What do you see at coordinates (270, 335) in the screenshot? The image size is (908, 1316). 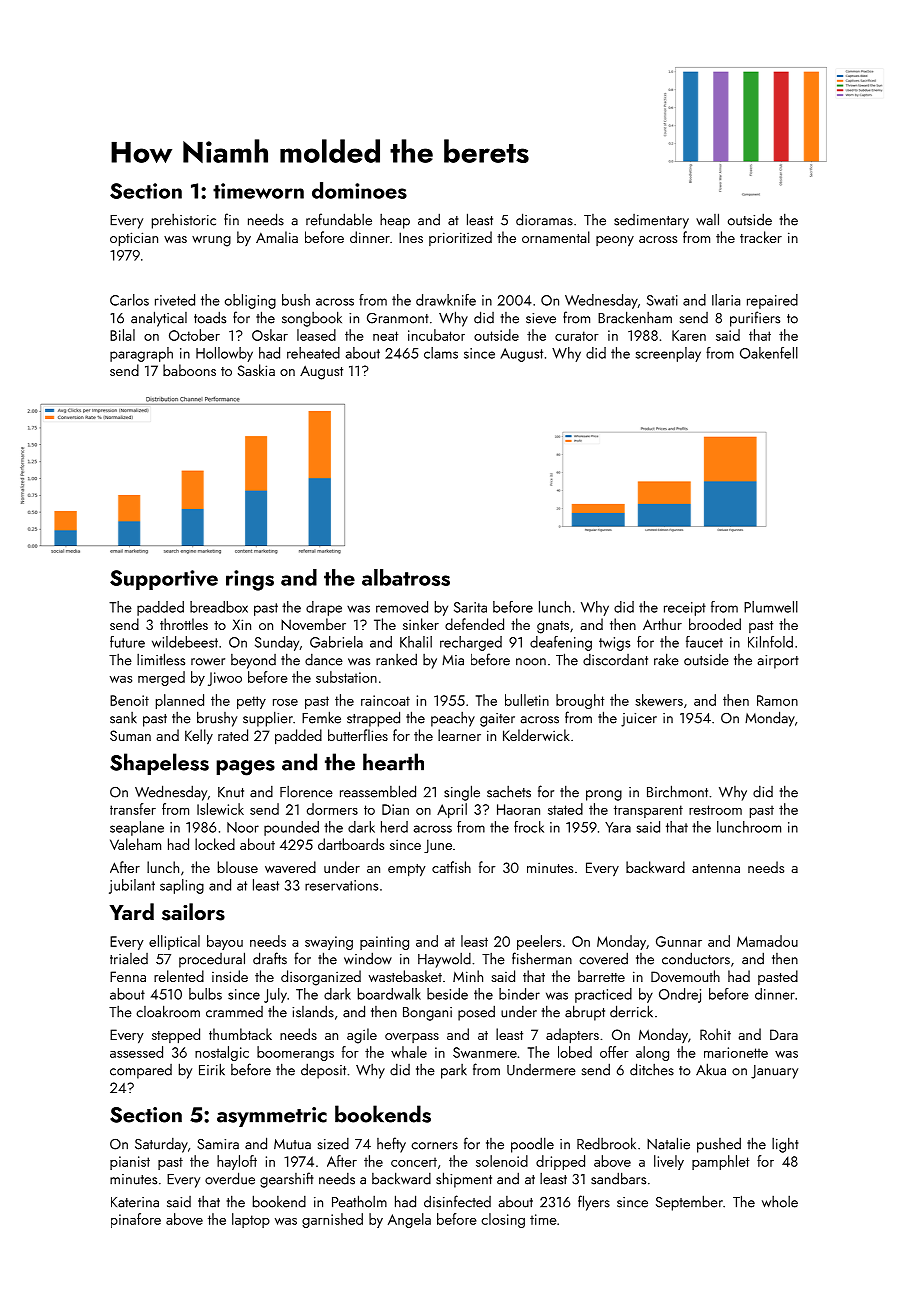 I see `Oskar` at bounding box center [270, 335].
